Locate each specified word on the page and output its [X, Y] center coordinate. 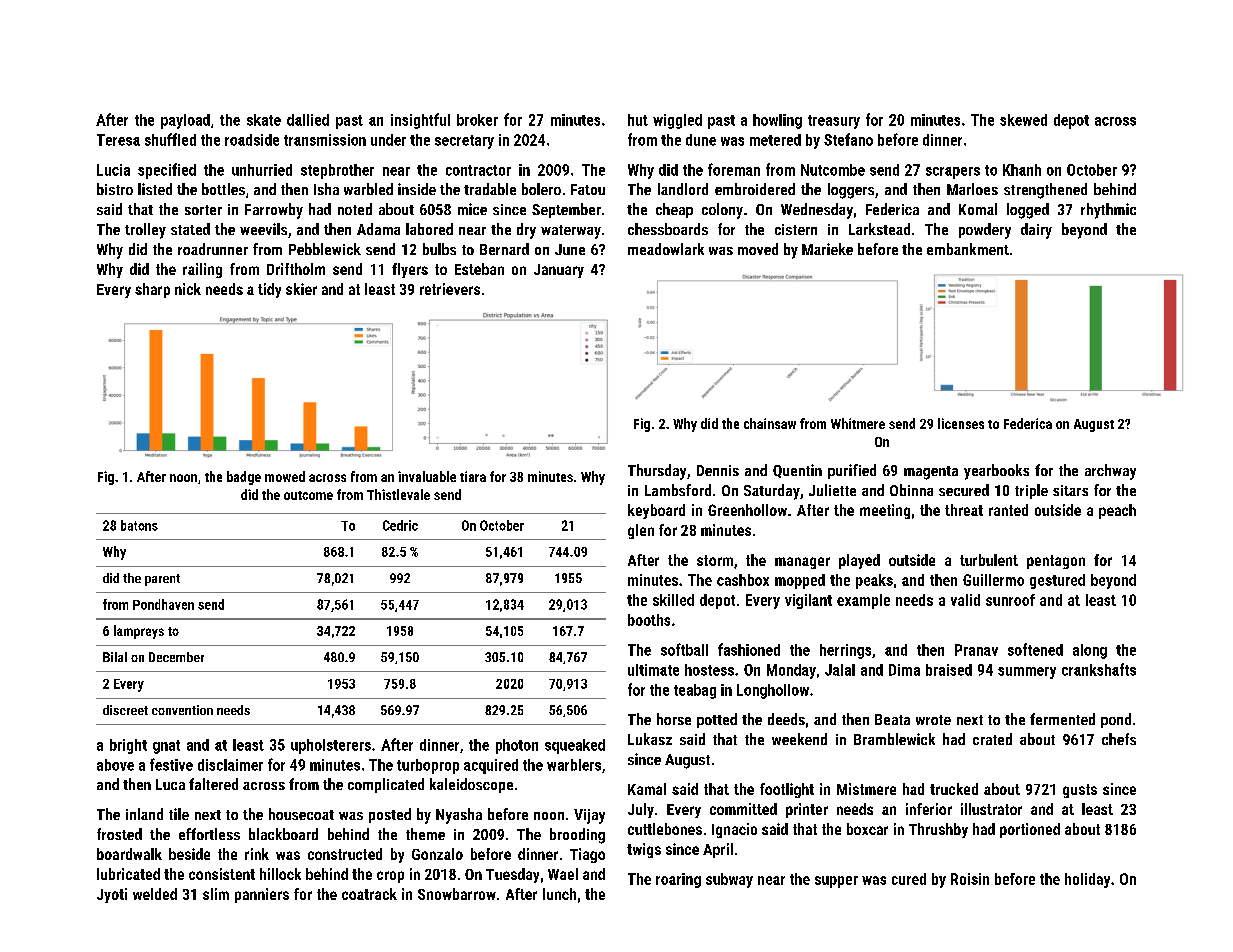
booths [649, 620]
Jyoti [112, 895]
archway [1110, 472]
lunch [559, 894]
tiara [473, 476]
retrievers [450, 289]
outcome [308, 495]
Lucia [113, 170]
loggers [851, 191]
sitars [1070, 490]
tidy [269, 290]
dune [701, 140]
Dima [904, 670]
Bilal [115, 657]
